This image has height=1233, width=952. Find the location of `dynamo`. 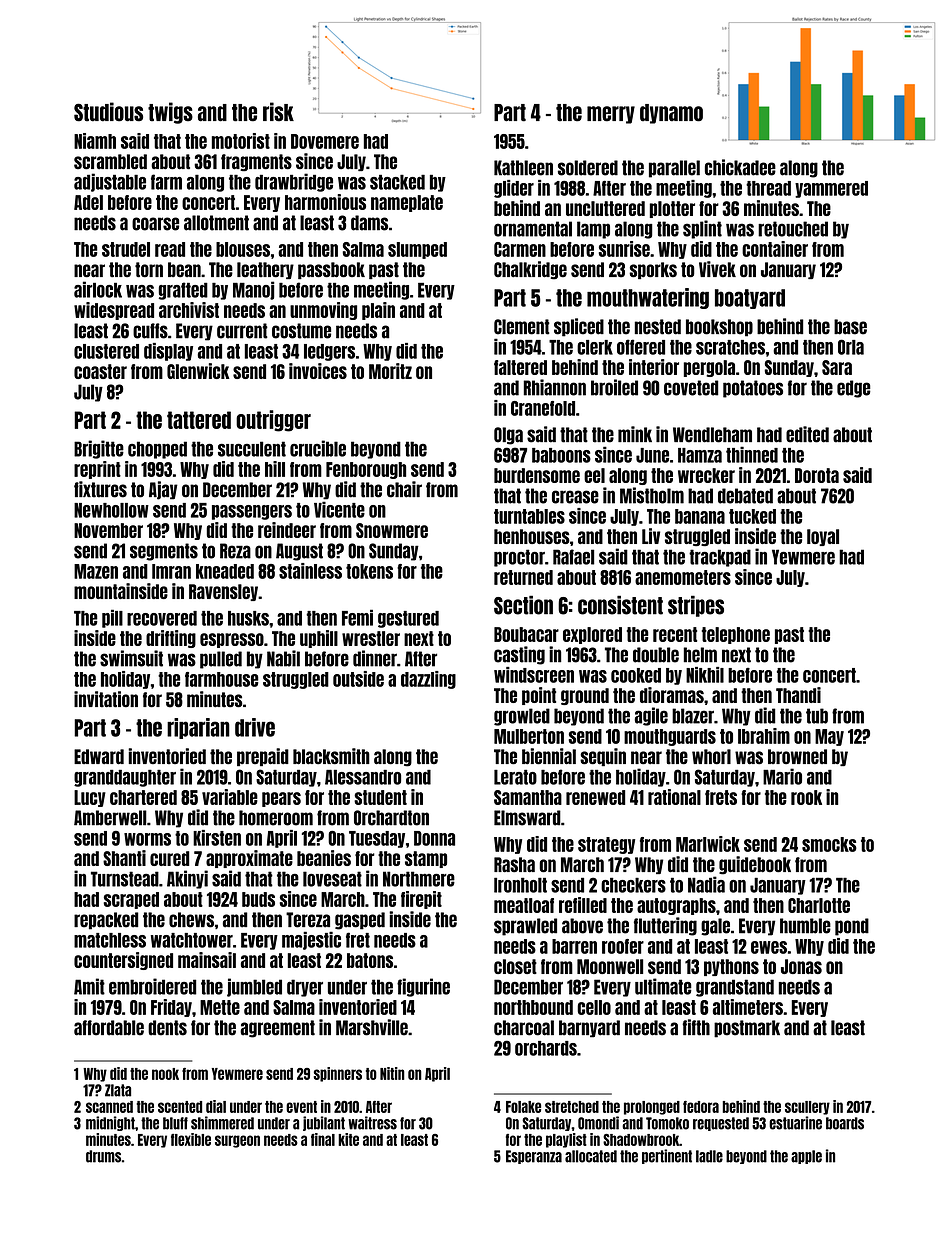

dynamo is located at coordinates (671, 114).
